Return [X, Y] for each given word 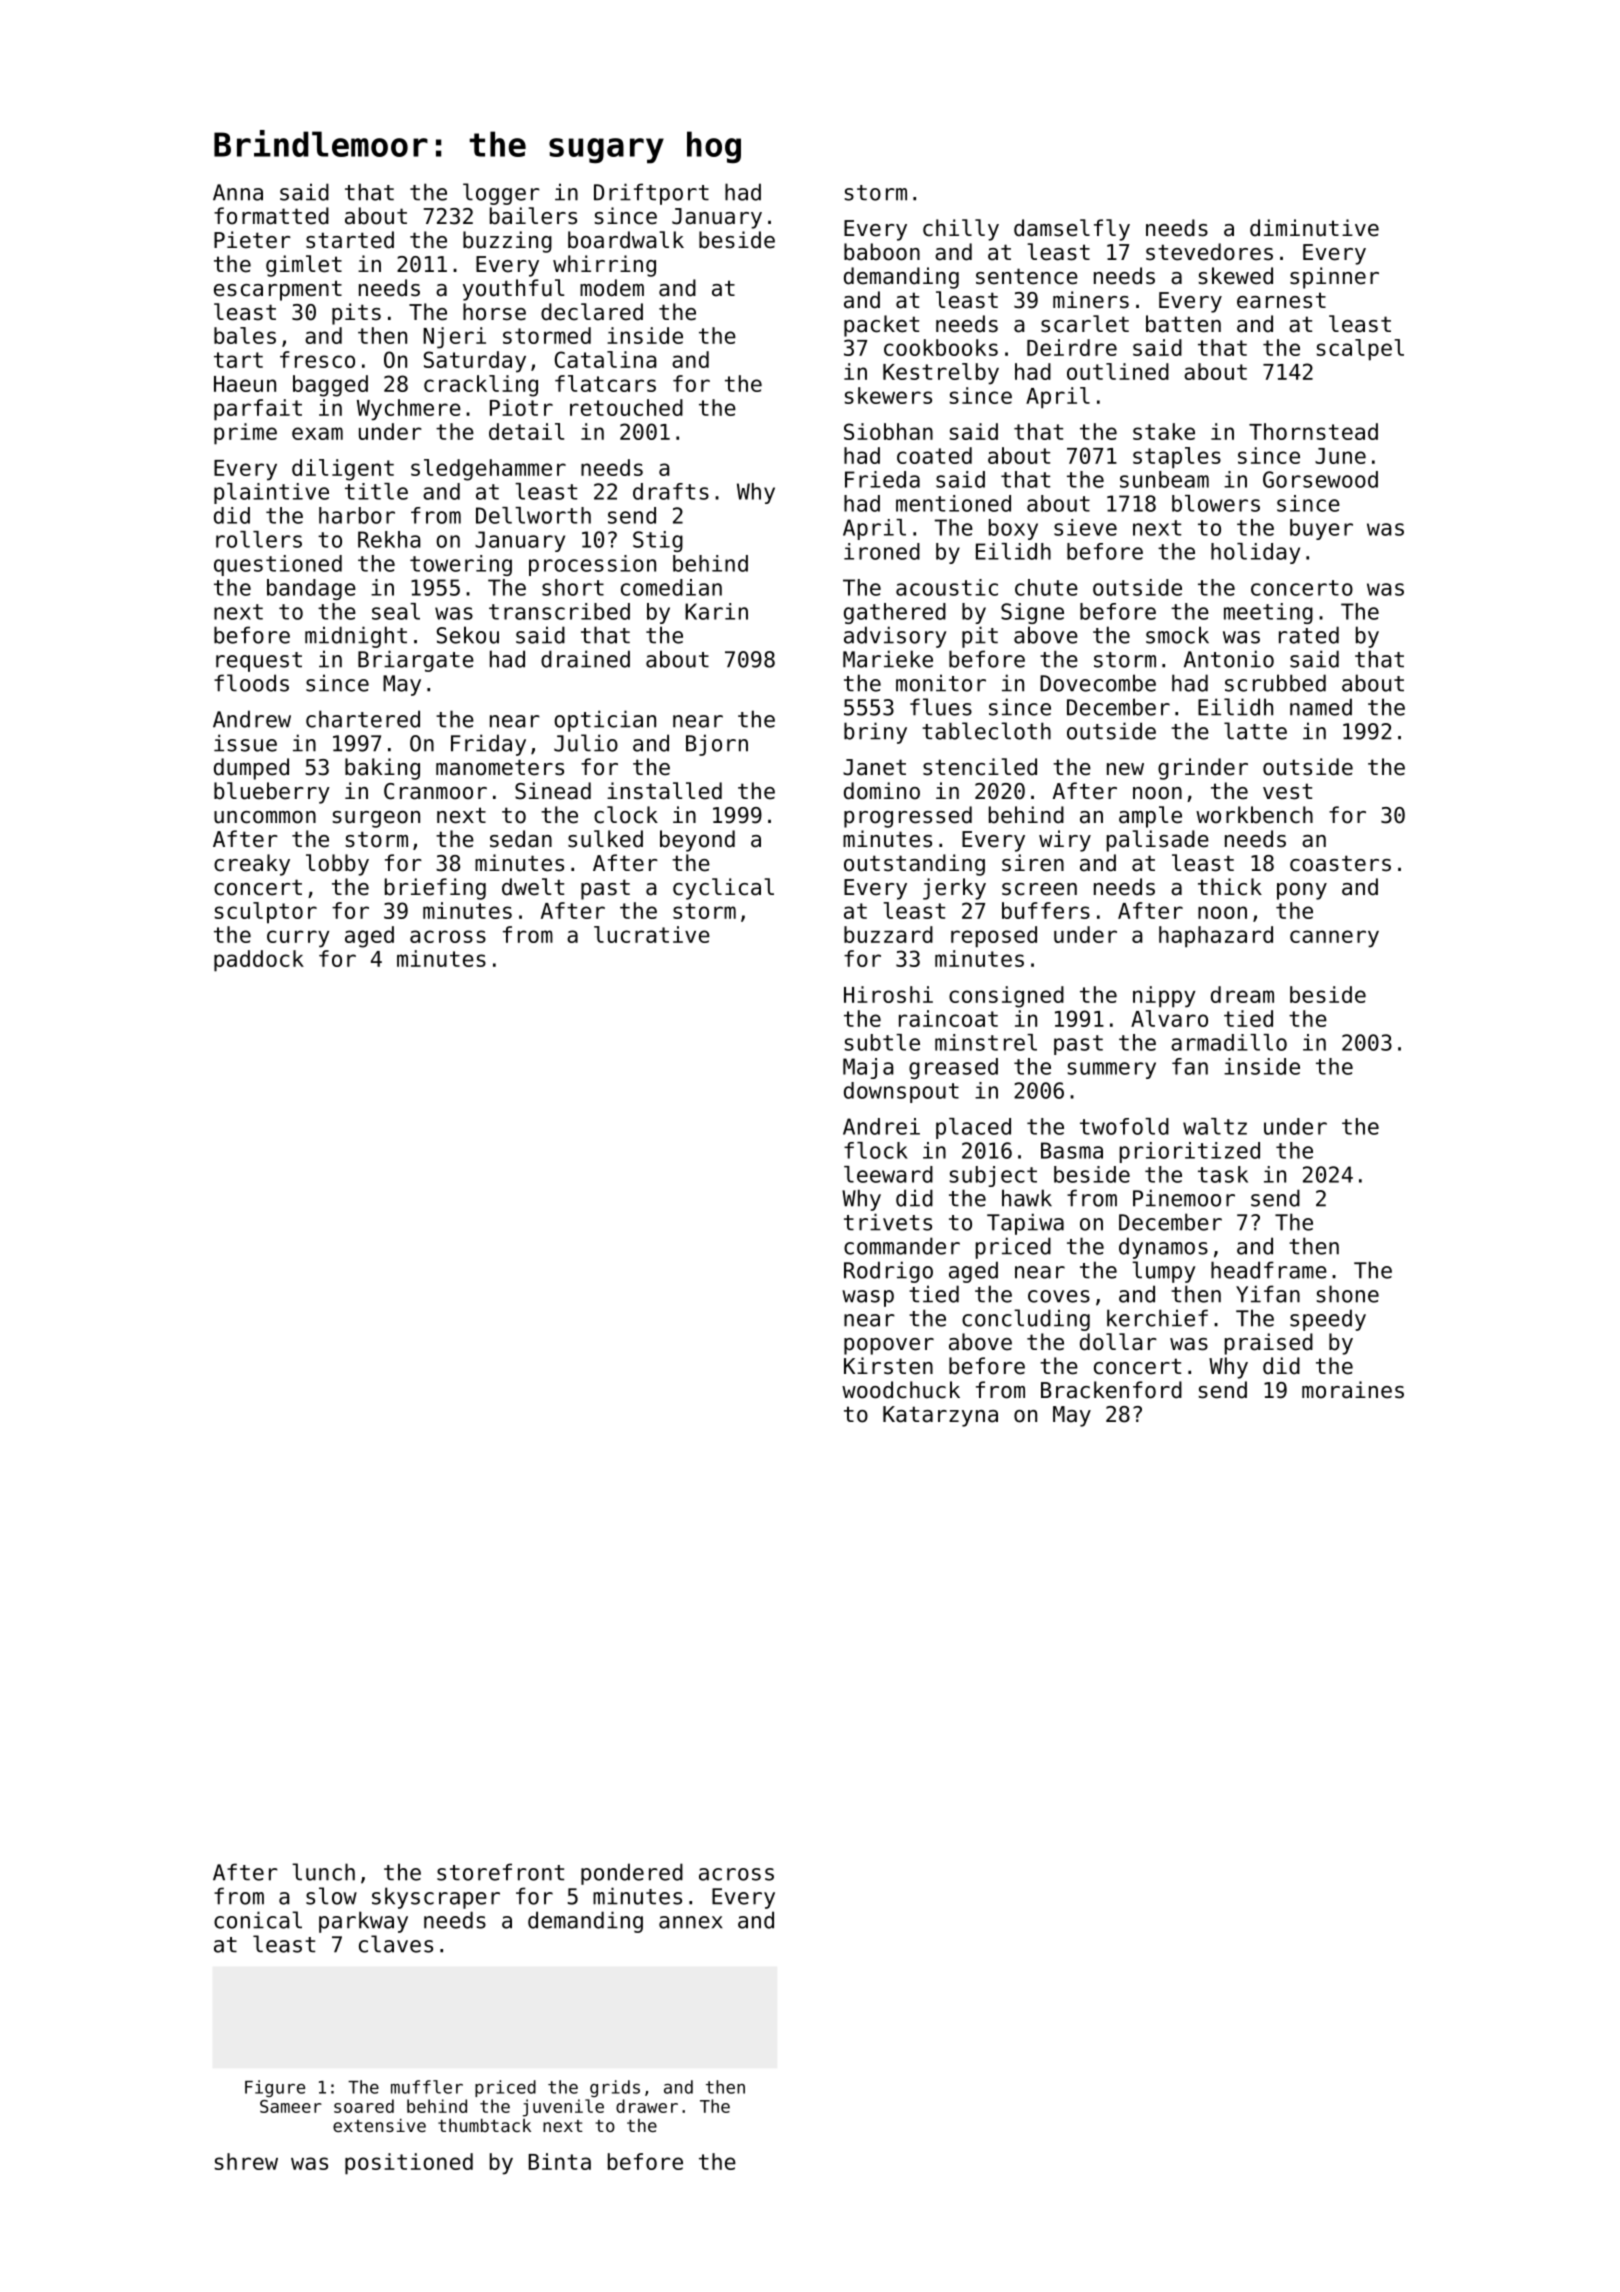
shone [1348, 1294]
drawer [647, 2106]
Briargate [416, 661]
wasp [868, 1298]
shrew [246, 2161]
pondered [632, 1874]
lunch [323, 1872]
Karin [716, 611]
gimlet [304, 266]
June [1340, 456]
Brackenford [1111, 1390]
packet [881, 326]
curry [298, 939]
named [1321, 707]
